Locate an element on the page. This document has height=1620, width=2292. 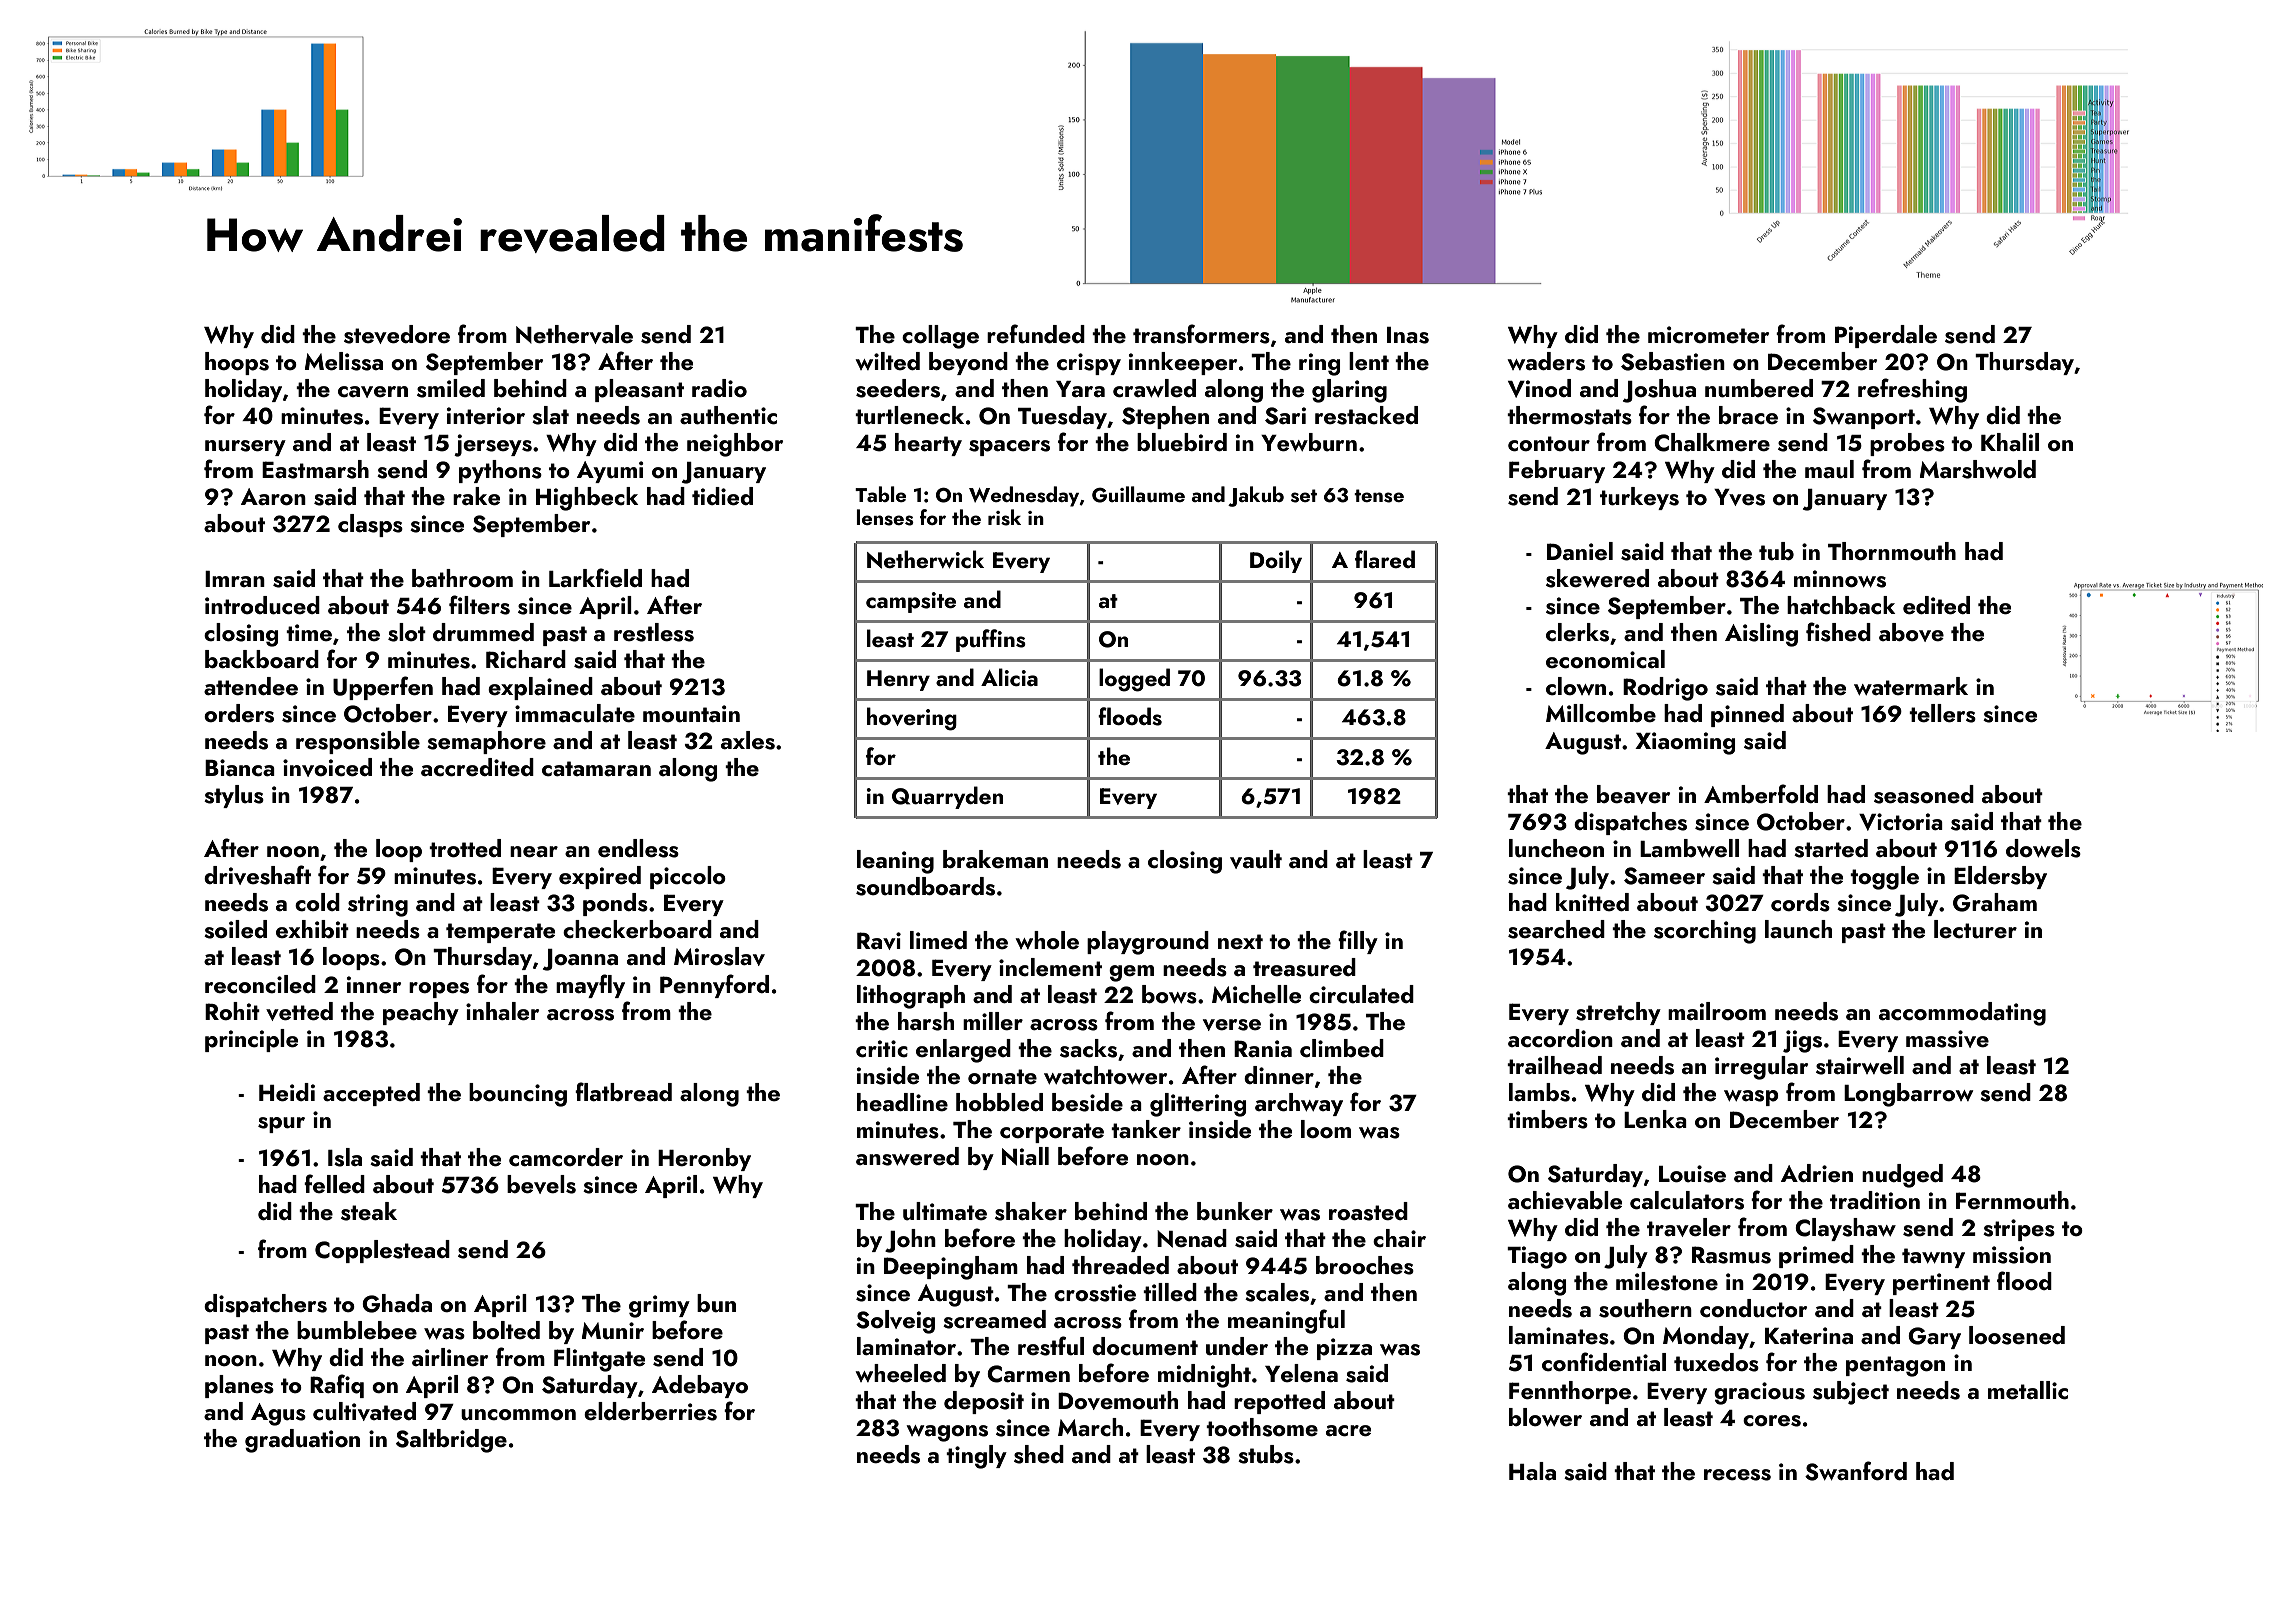
Aaron is located at coordinates (273, 496).
